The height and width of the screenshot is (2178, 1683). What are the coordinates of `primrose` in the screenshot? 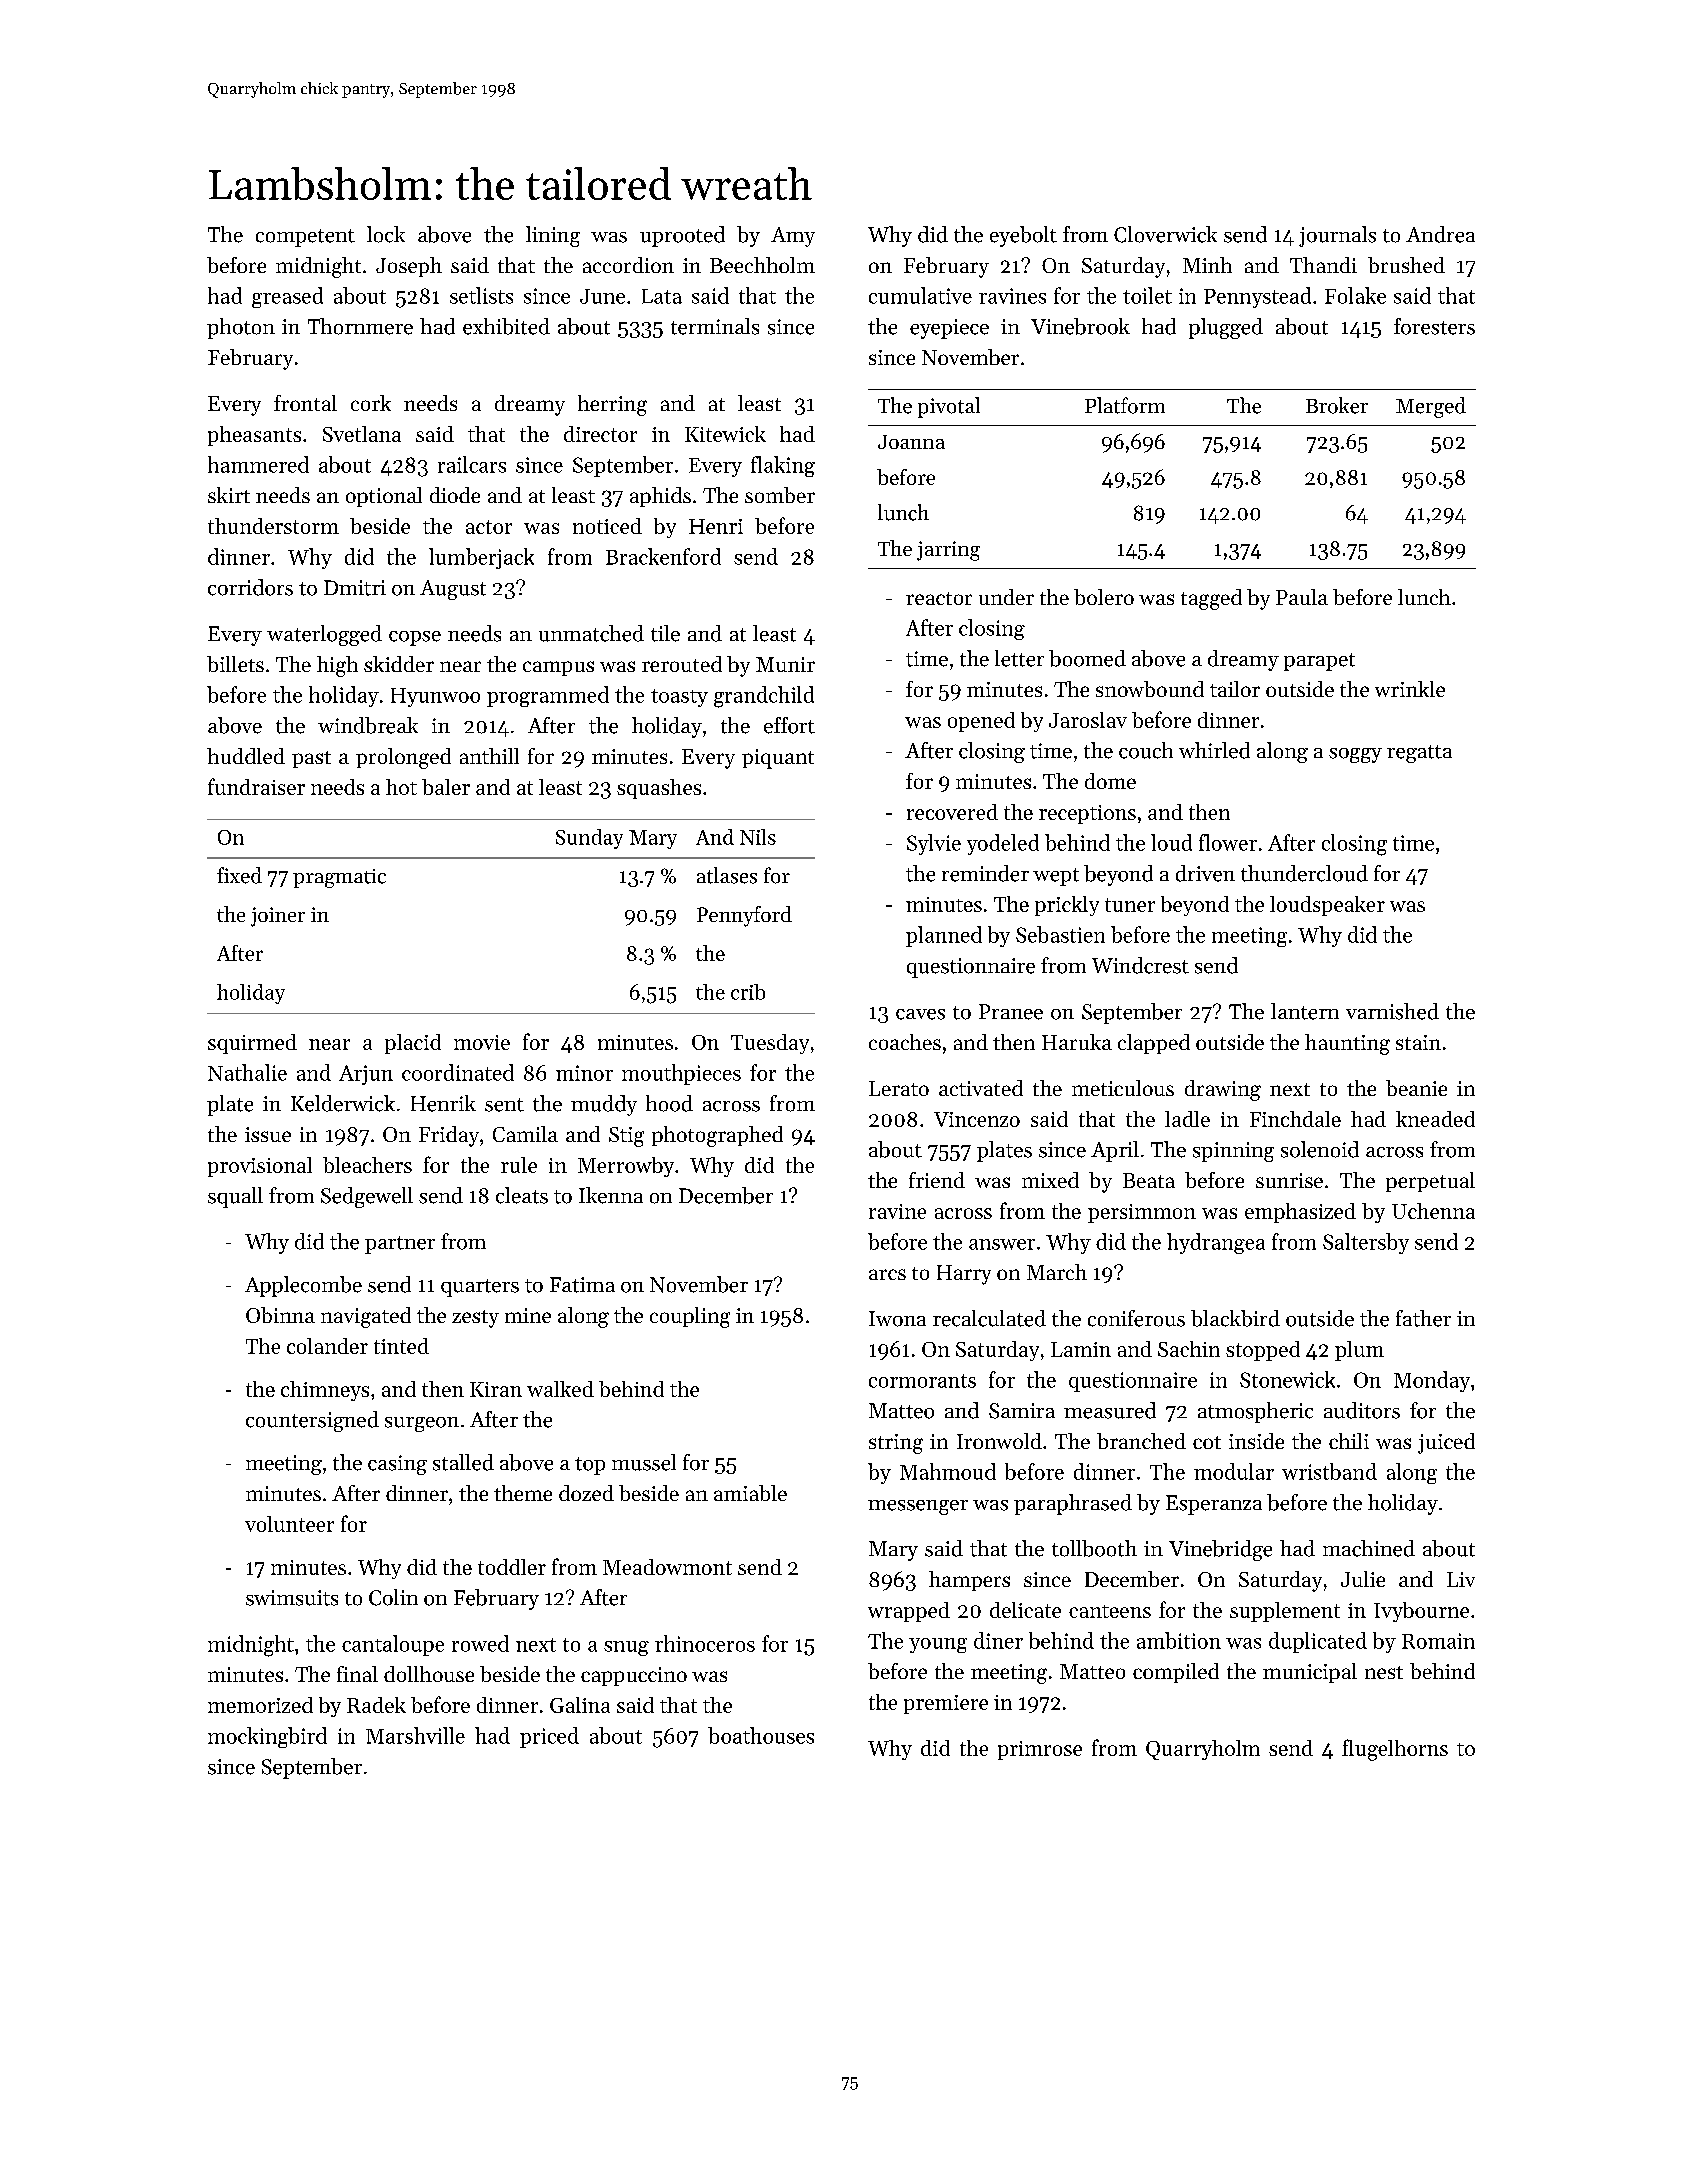 It's located at (1040, 1750).
